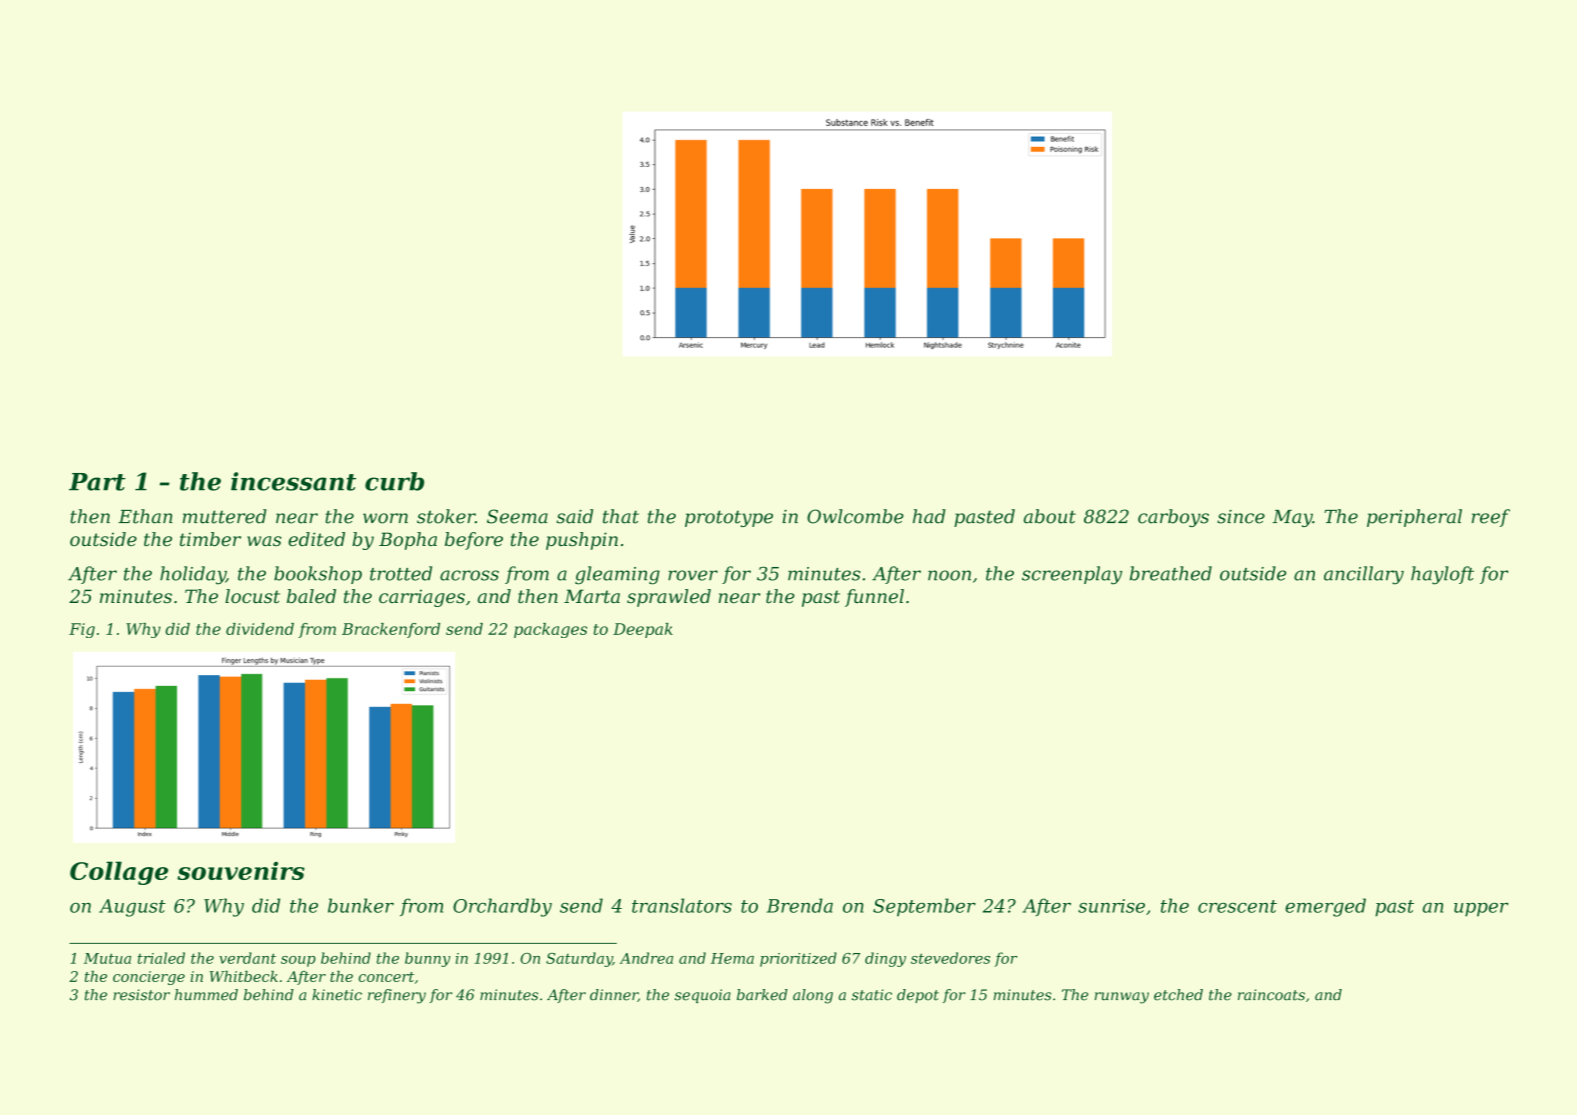 The width and height of the screenshot is (1577, 1115). Describe the element at coordinates (1491, 518) in the screenshot. I see `reef` at that location.
